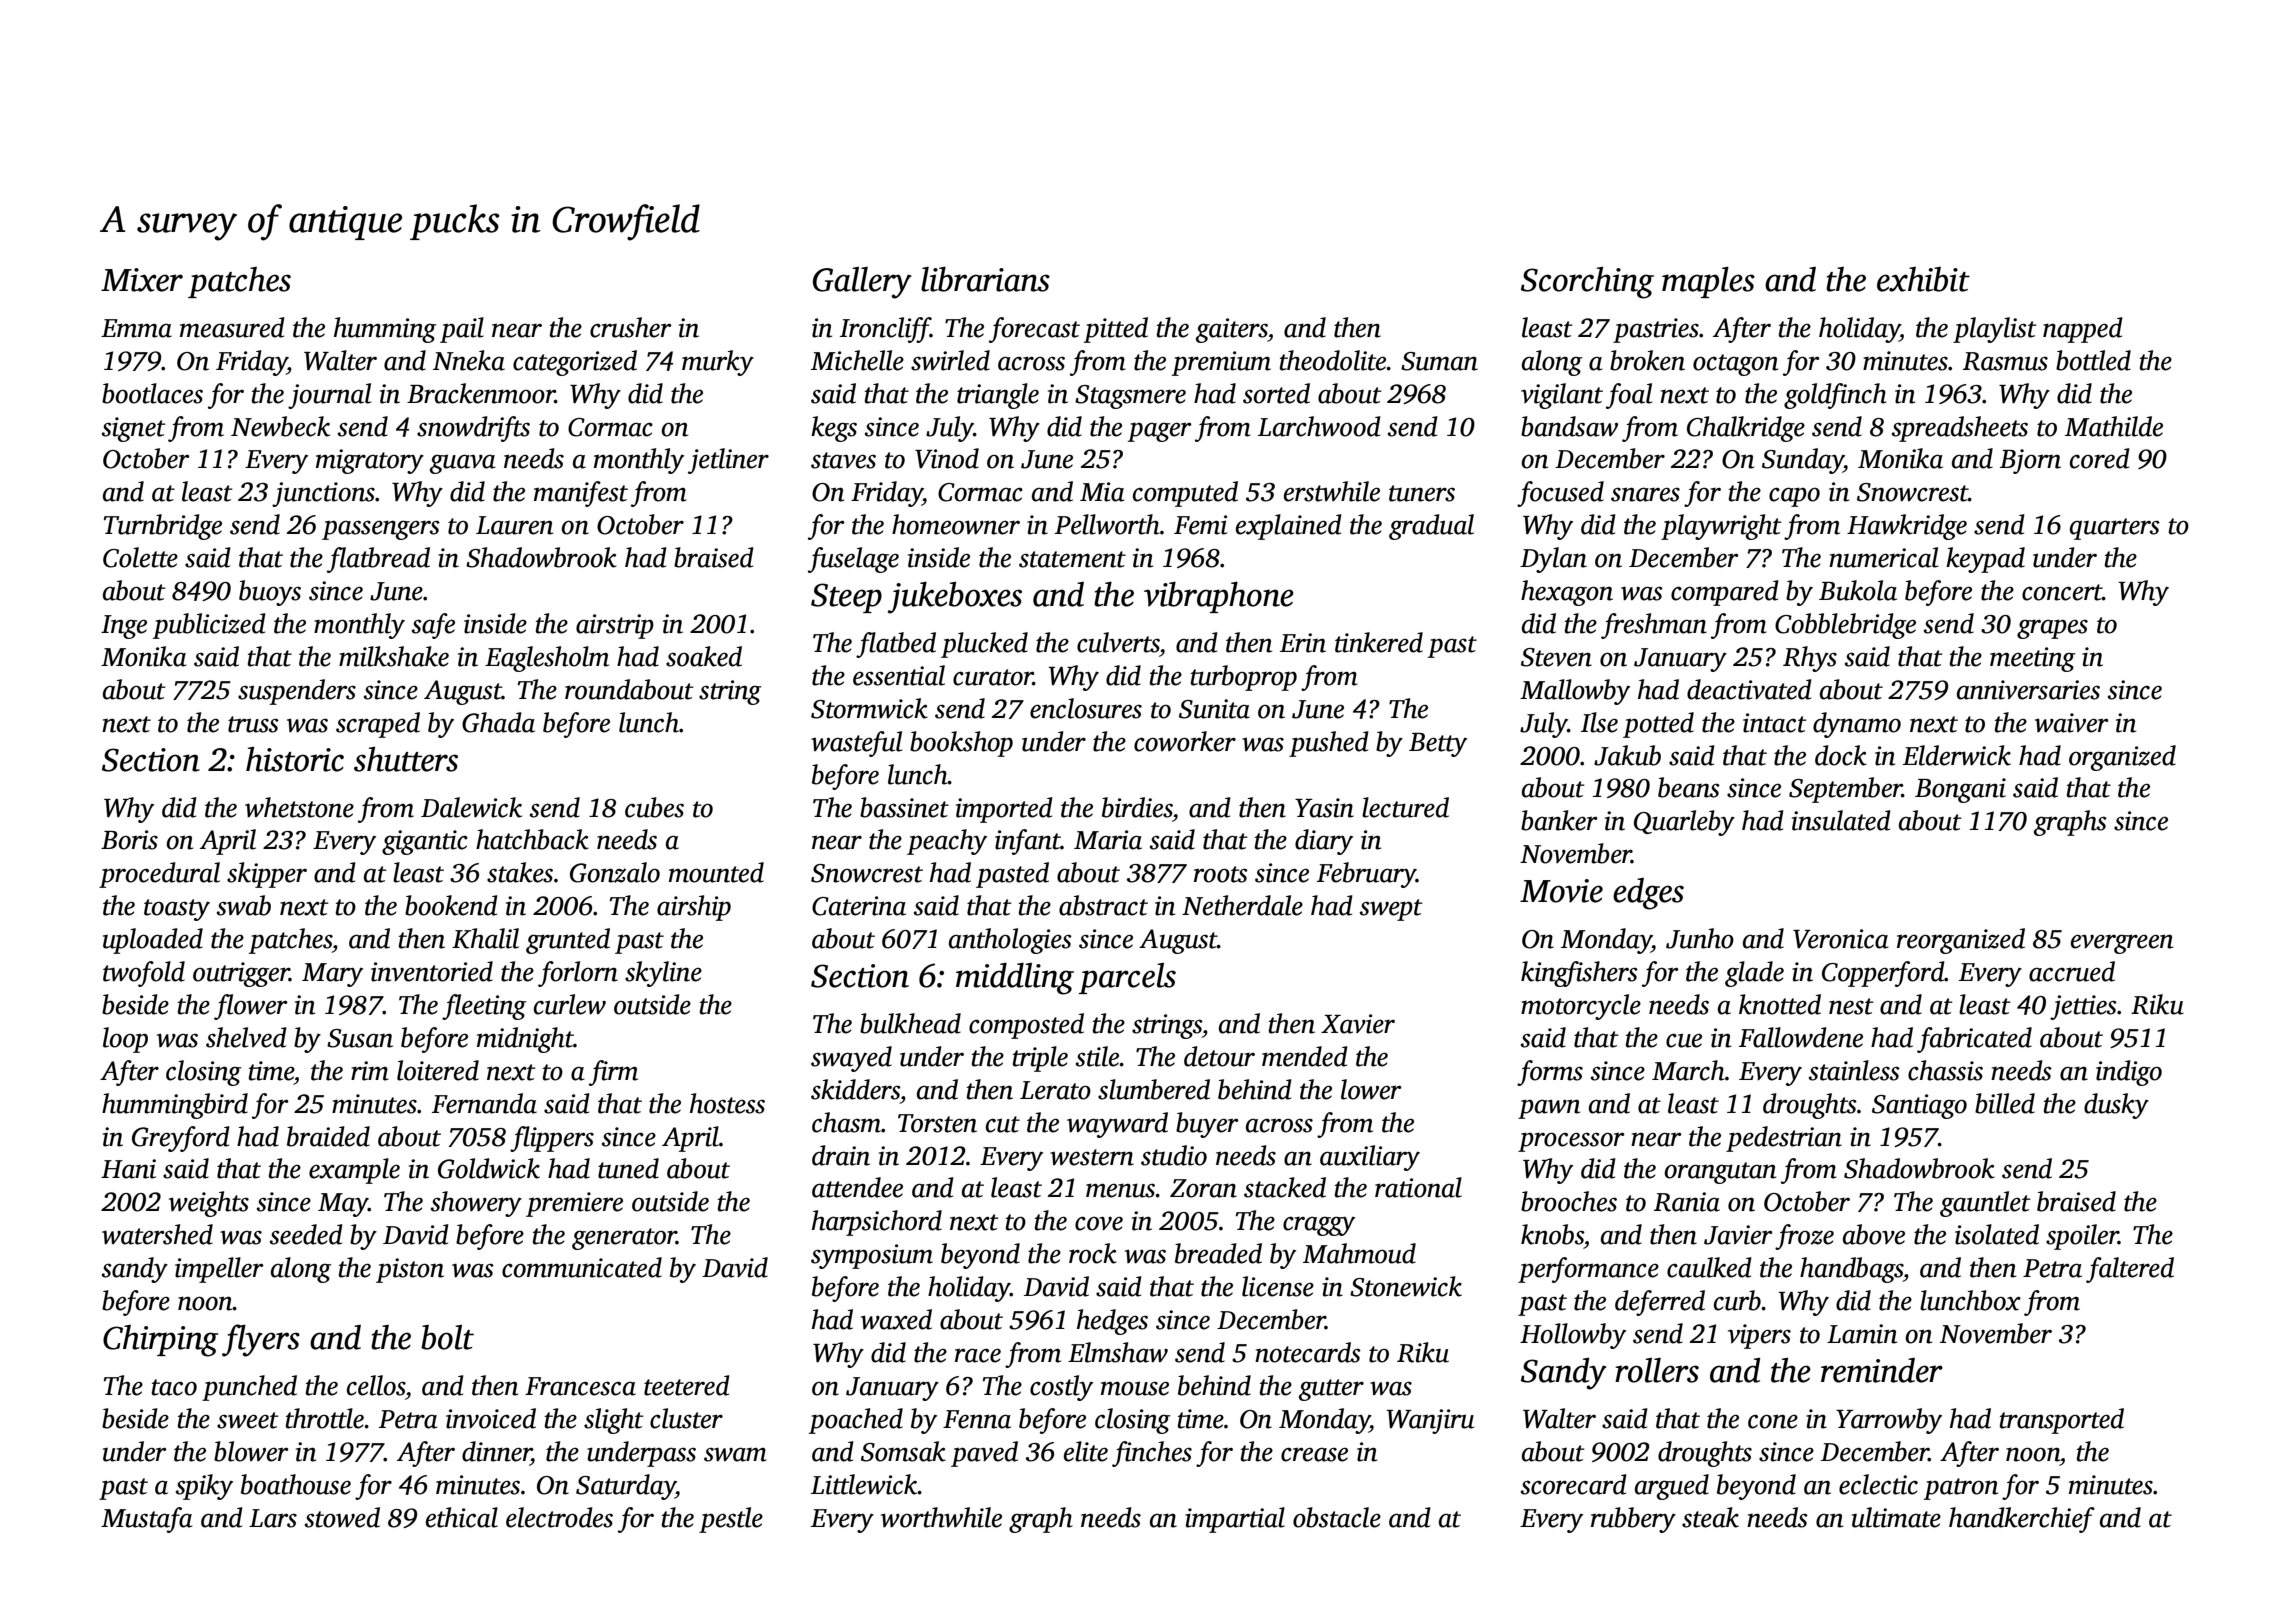  What do you see at coordinates (1235, 1520) in the page?
I see `impartial` at bounding box center [1235, 1520].
